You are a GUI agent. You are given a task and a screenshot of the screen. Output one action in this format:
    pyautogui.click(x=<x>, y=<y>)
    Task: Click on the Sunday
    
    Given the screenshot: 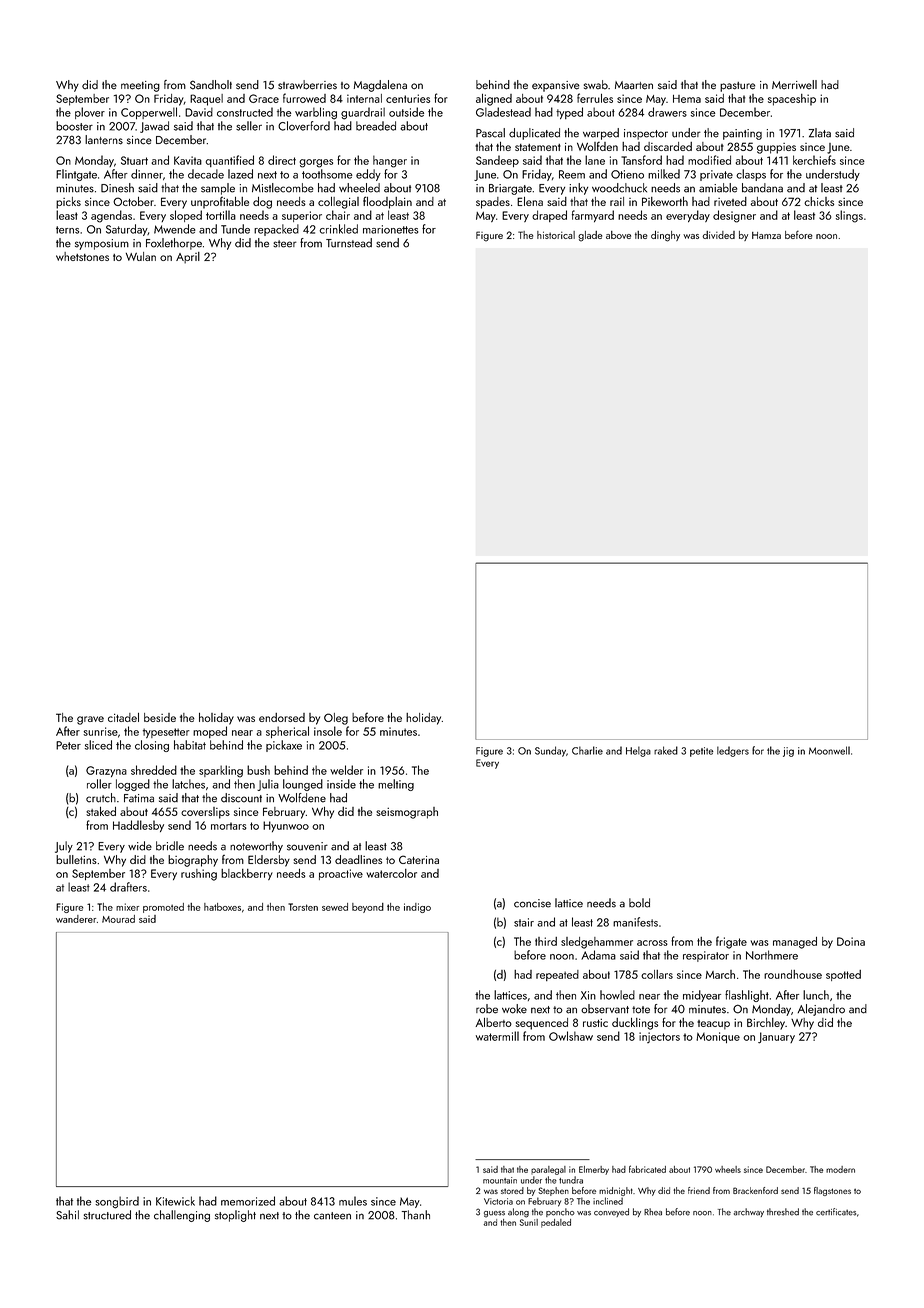 What is the action you would take?
    pyautogui.click(x=550, y=751)
